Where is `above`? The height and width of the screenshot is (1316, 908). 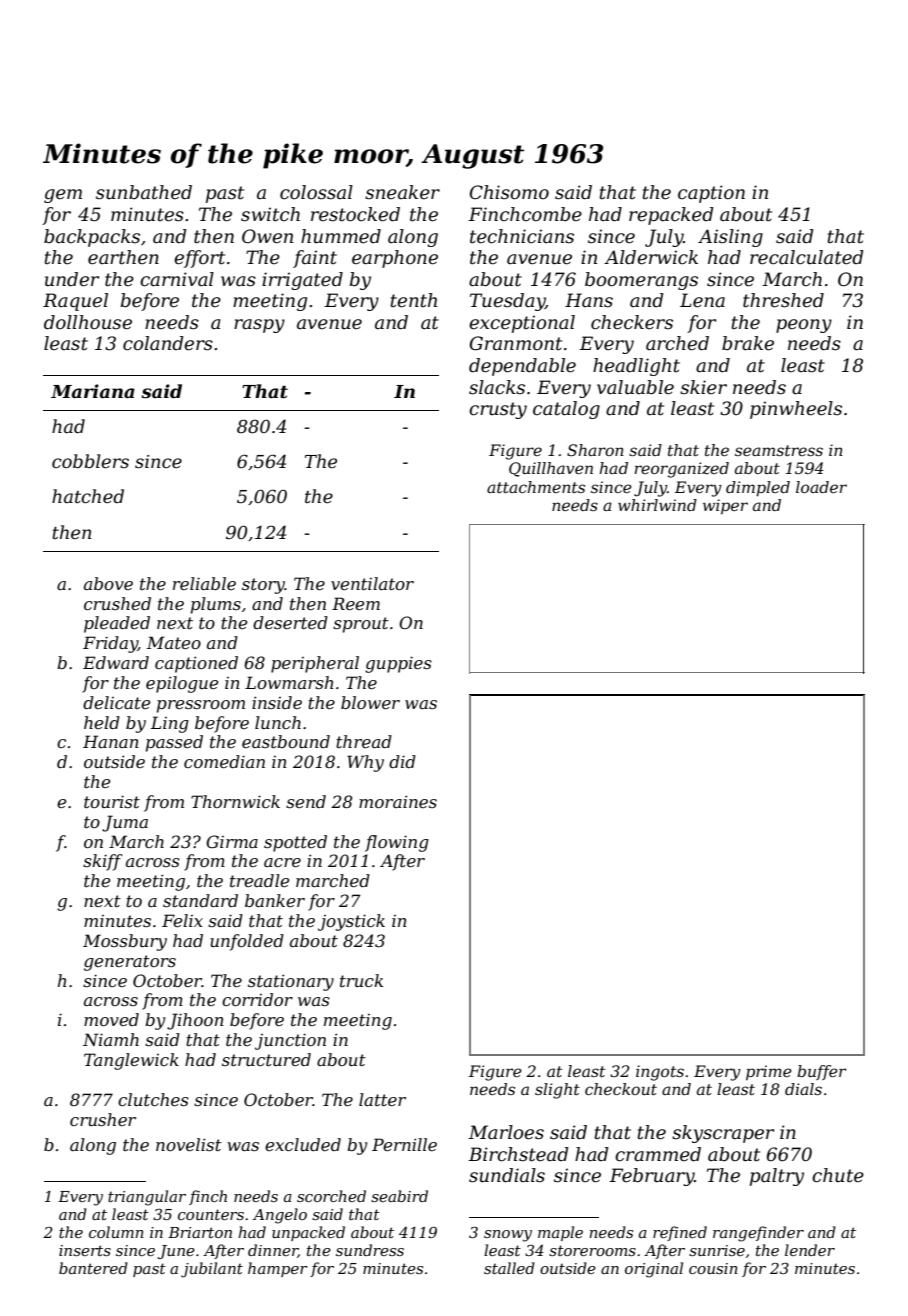 above is located at coordinates (108, 583).
